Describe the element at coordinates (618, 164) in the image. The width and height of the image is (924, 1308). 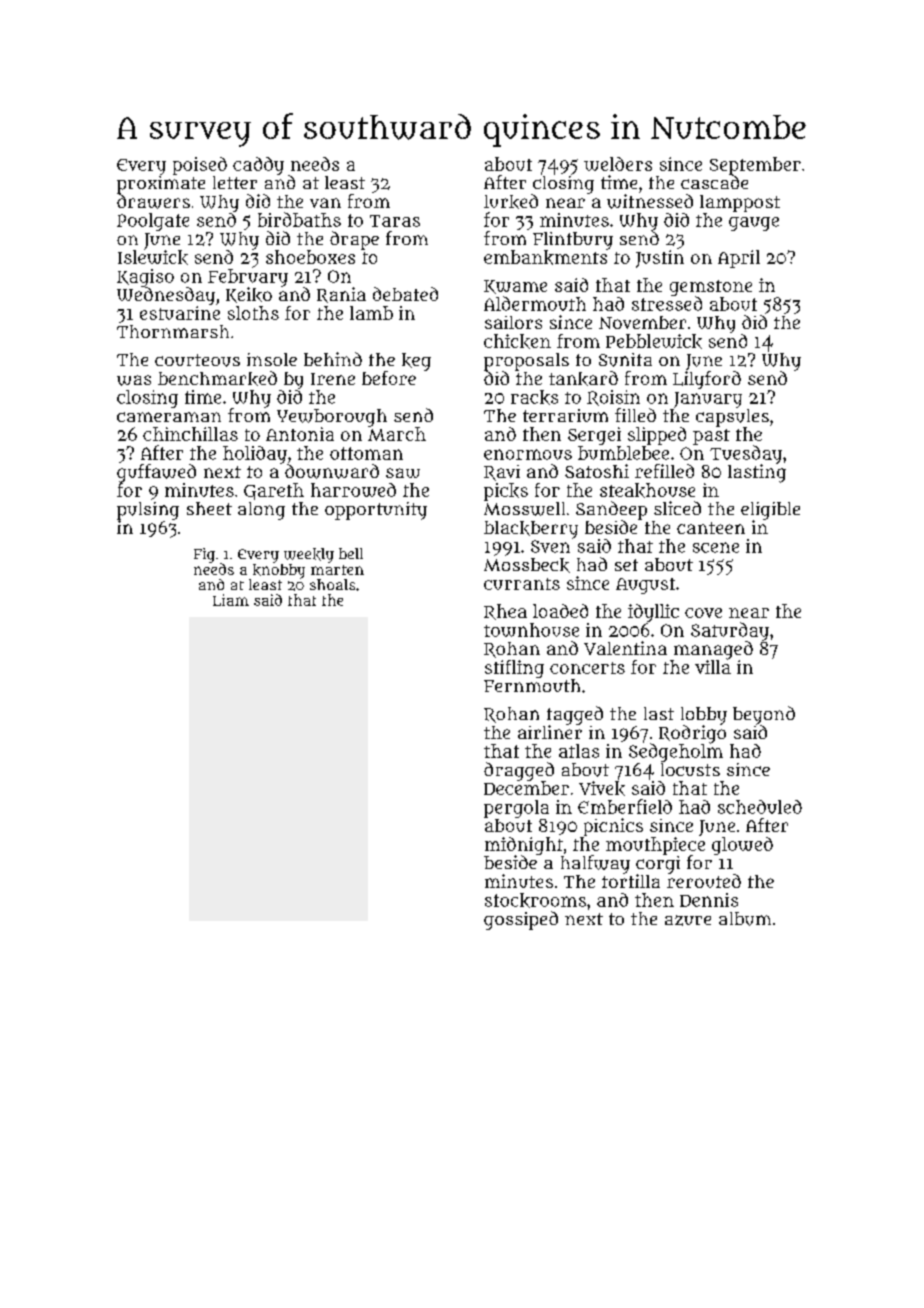
I see `welders` at that location.
